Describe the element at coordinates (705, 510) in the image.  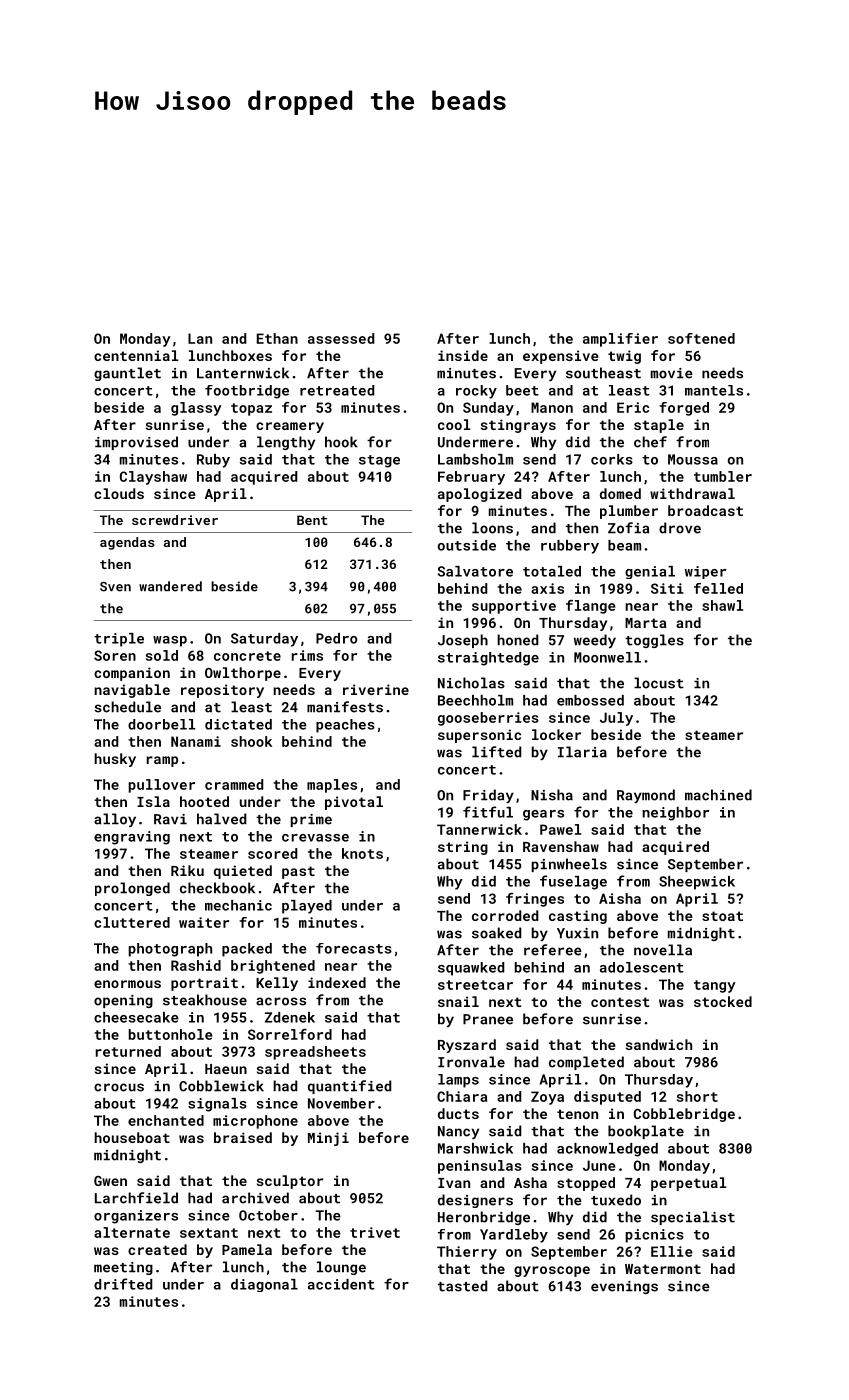
I see `broadcast` at that location.
